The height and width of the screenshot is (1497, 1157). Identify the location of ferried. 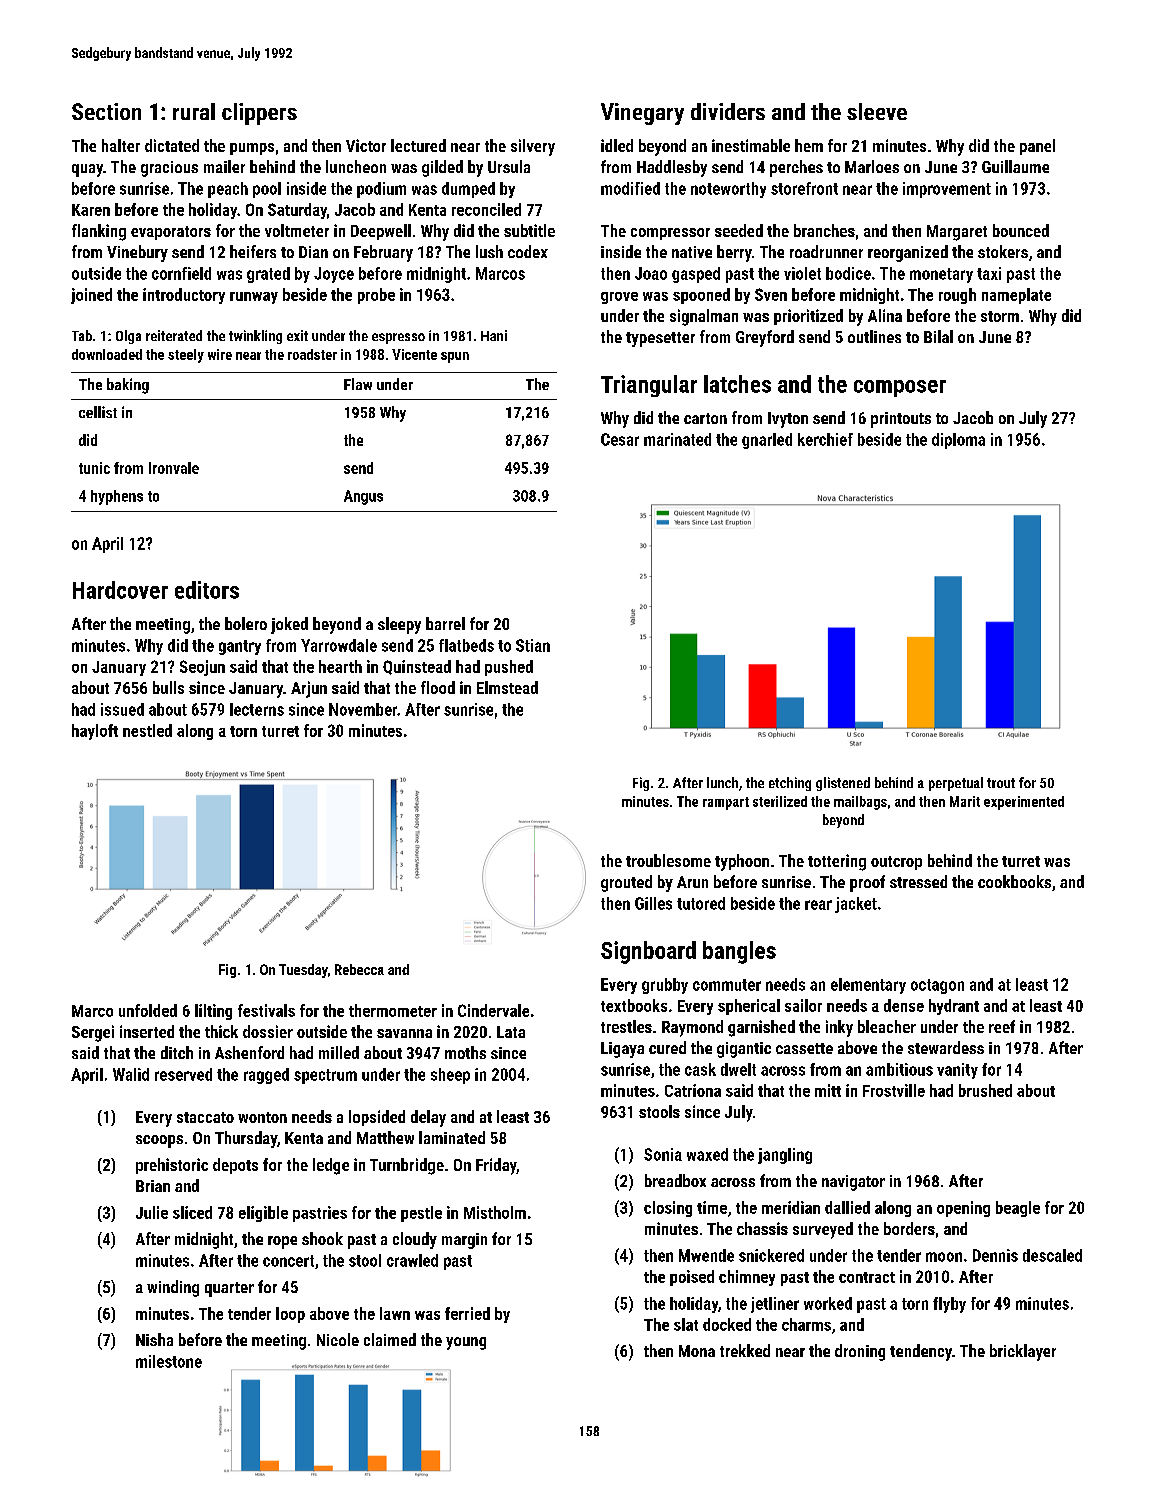
(467, 1313).
